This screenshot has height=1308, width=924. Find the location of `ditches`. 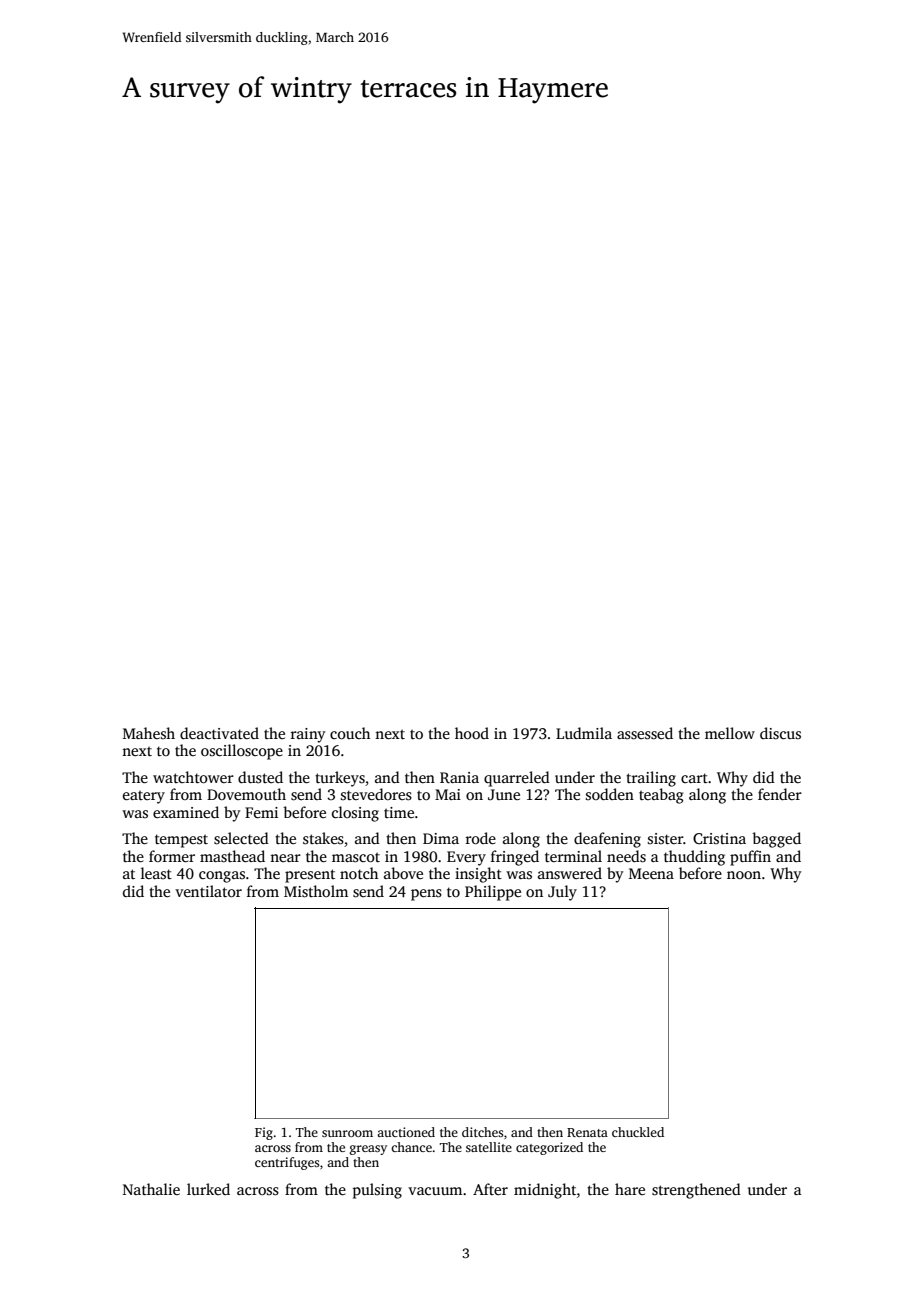

ditches is located at coordinates (482, 1132).
